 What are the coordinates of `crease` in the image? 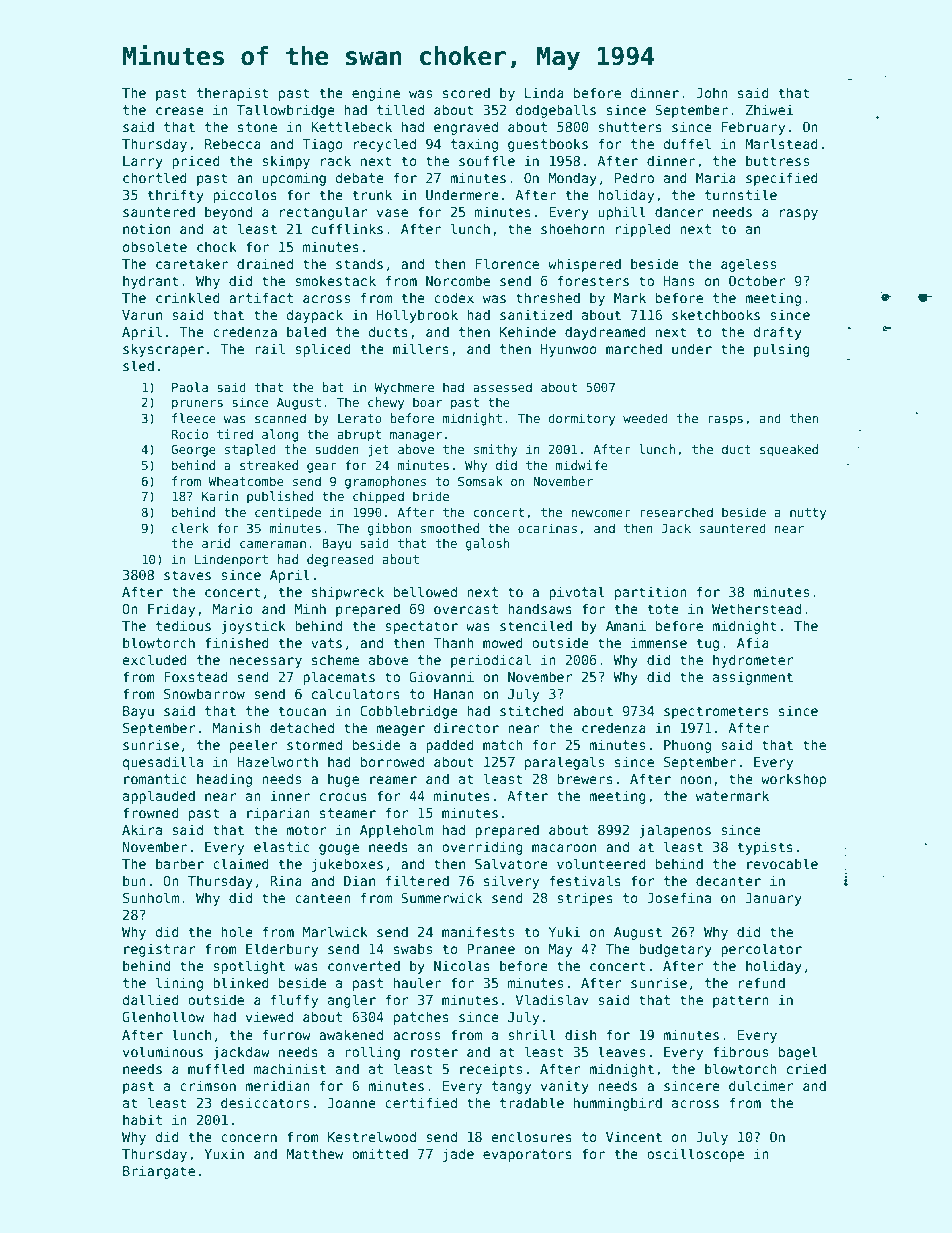 It's located at (180, 111).
